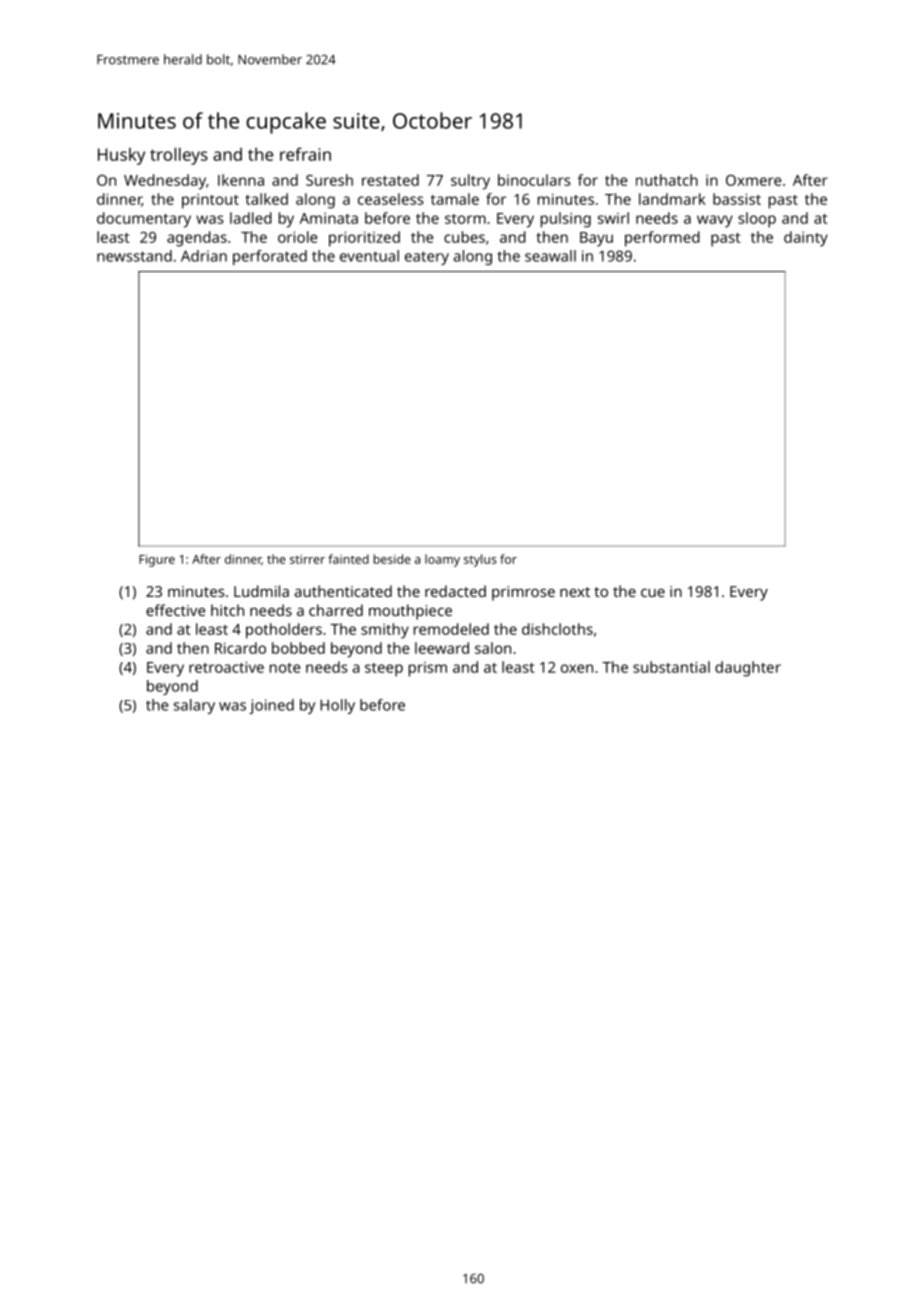  Describe the element at coordinates (179, 156) in the image. I see `trolleys` at that location.
